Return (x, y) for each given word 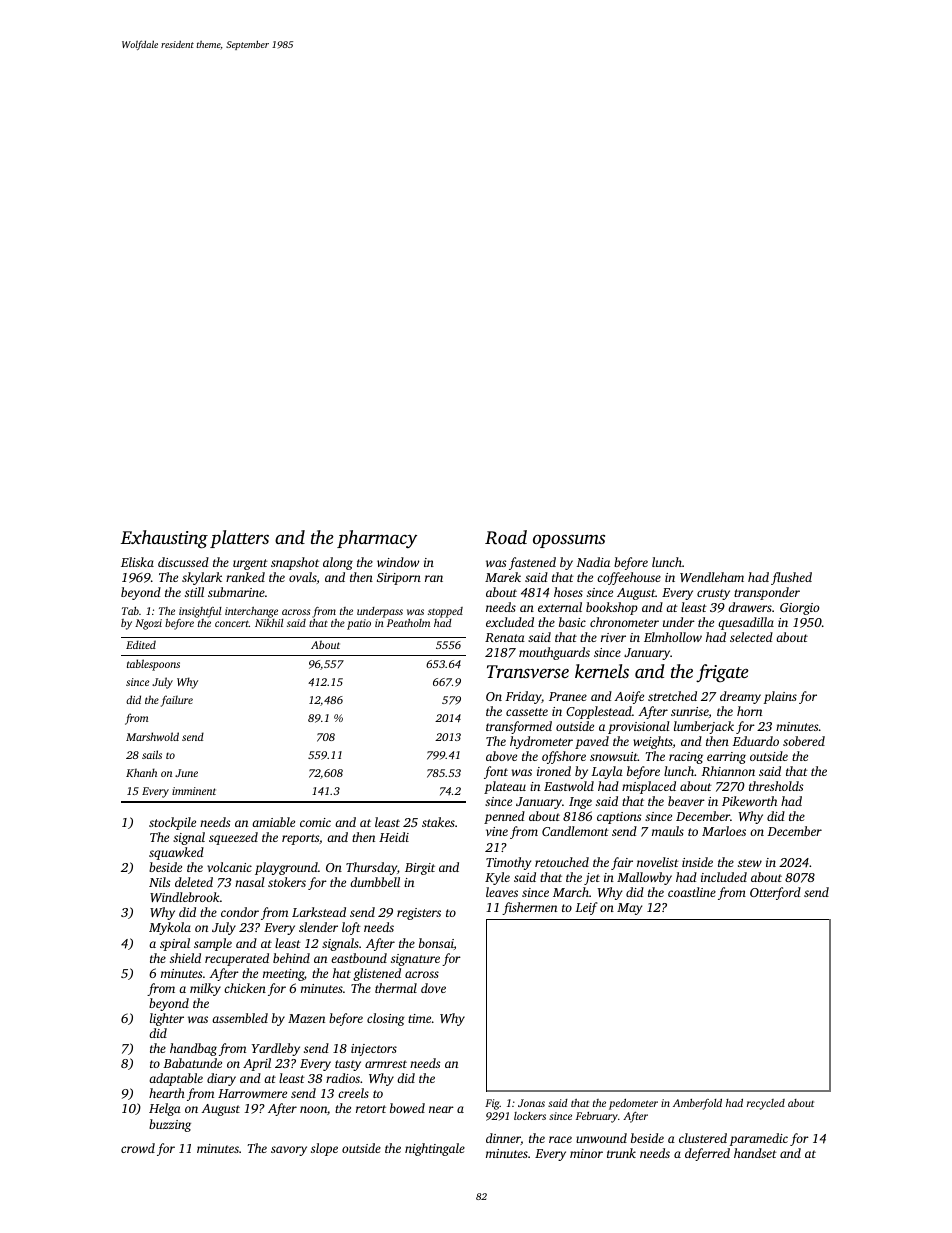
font (496, 772)
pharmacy (377, 539)
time (419, 1018)
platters (239, 539)
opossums (569, 541)
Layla (607, 772)
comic (315, 822)
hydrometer (541, 742)
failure (177, 701)
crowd (138, 1148)
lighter (167, 1019)
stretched (672, 696)
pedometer (633, 1104)
